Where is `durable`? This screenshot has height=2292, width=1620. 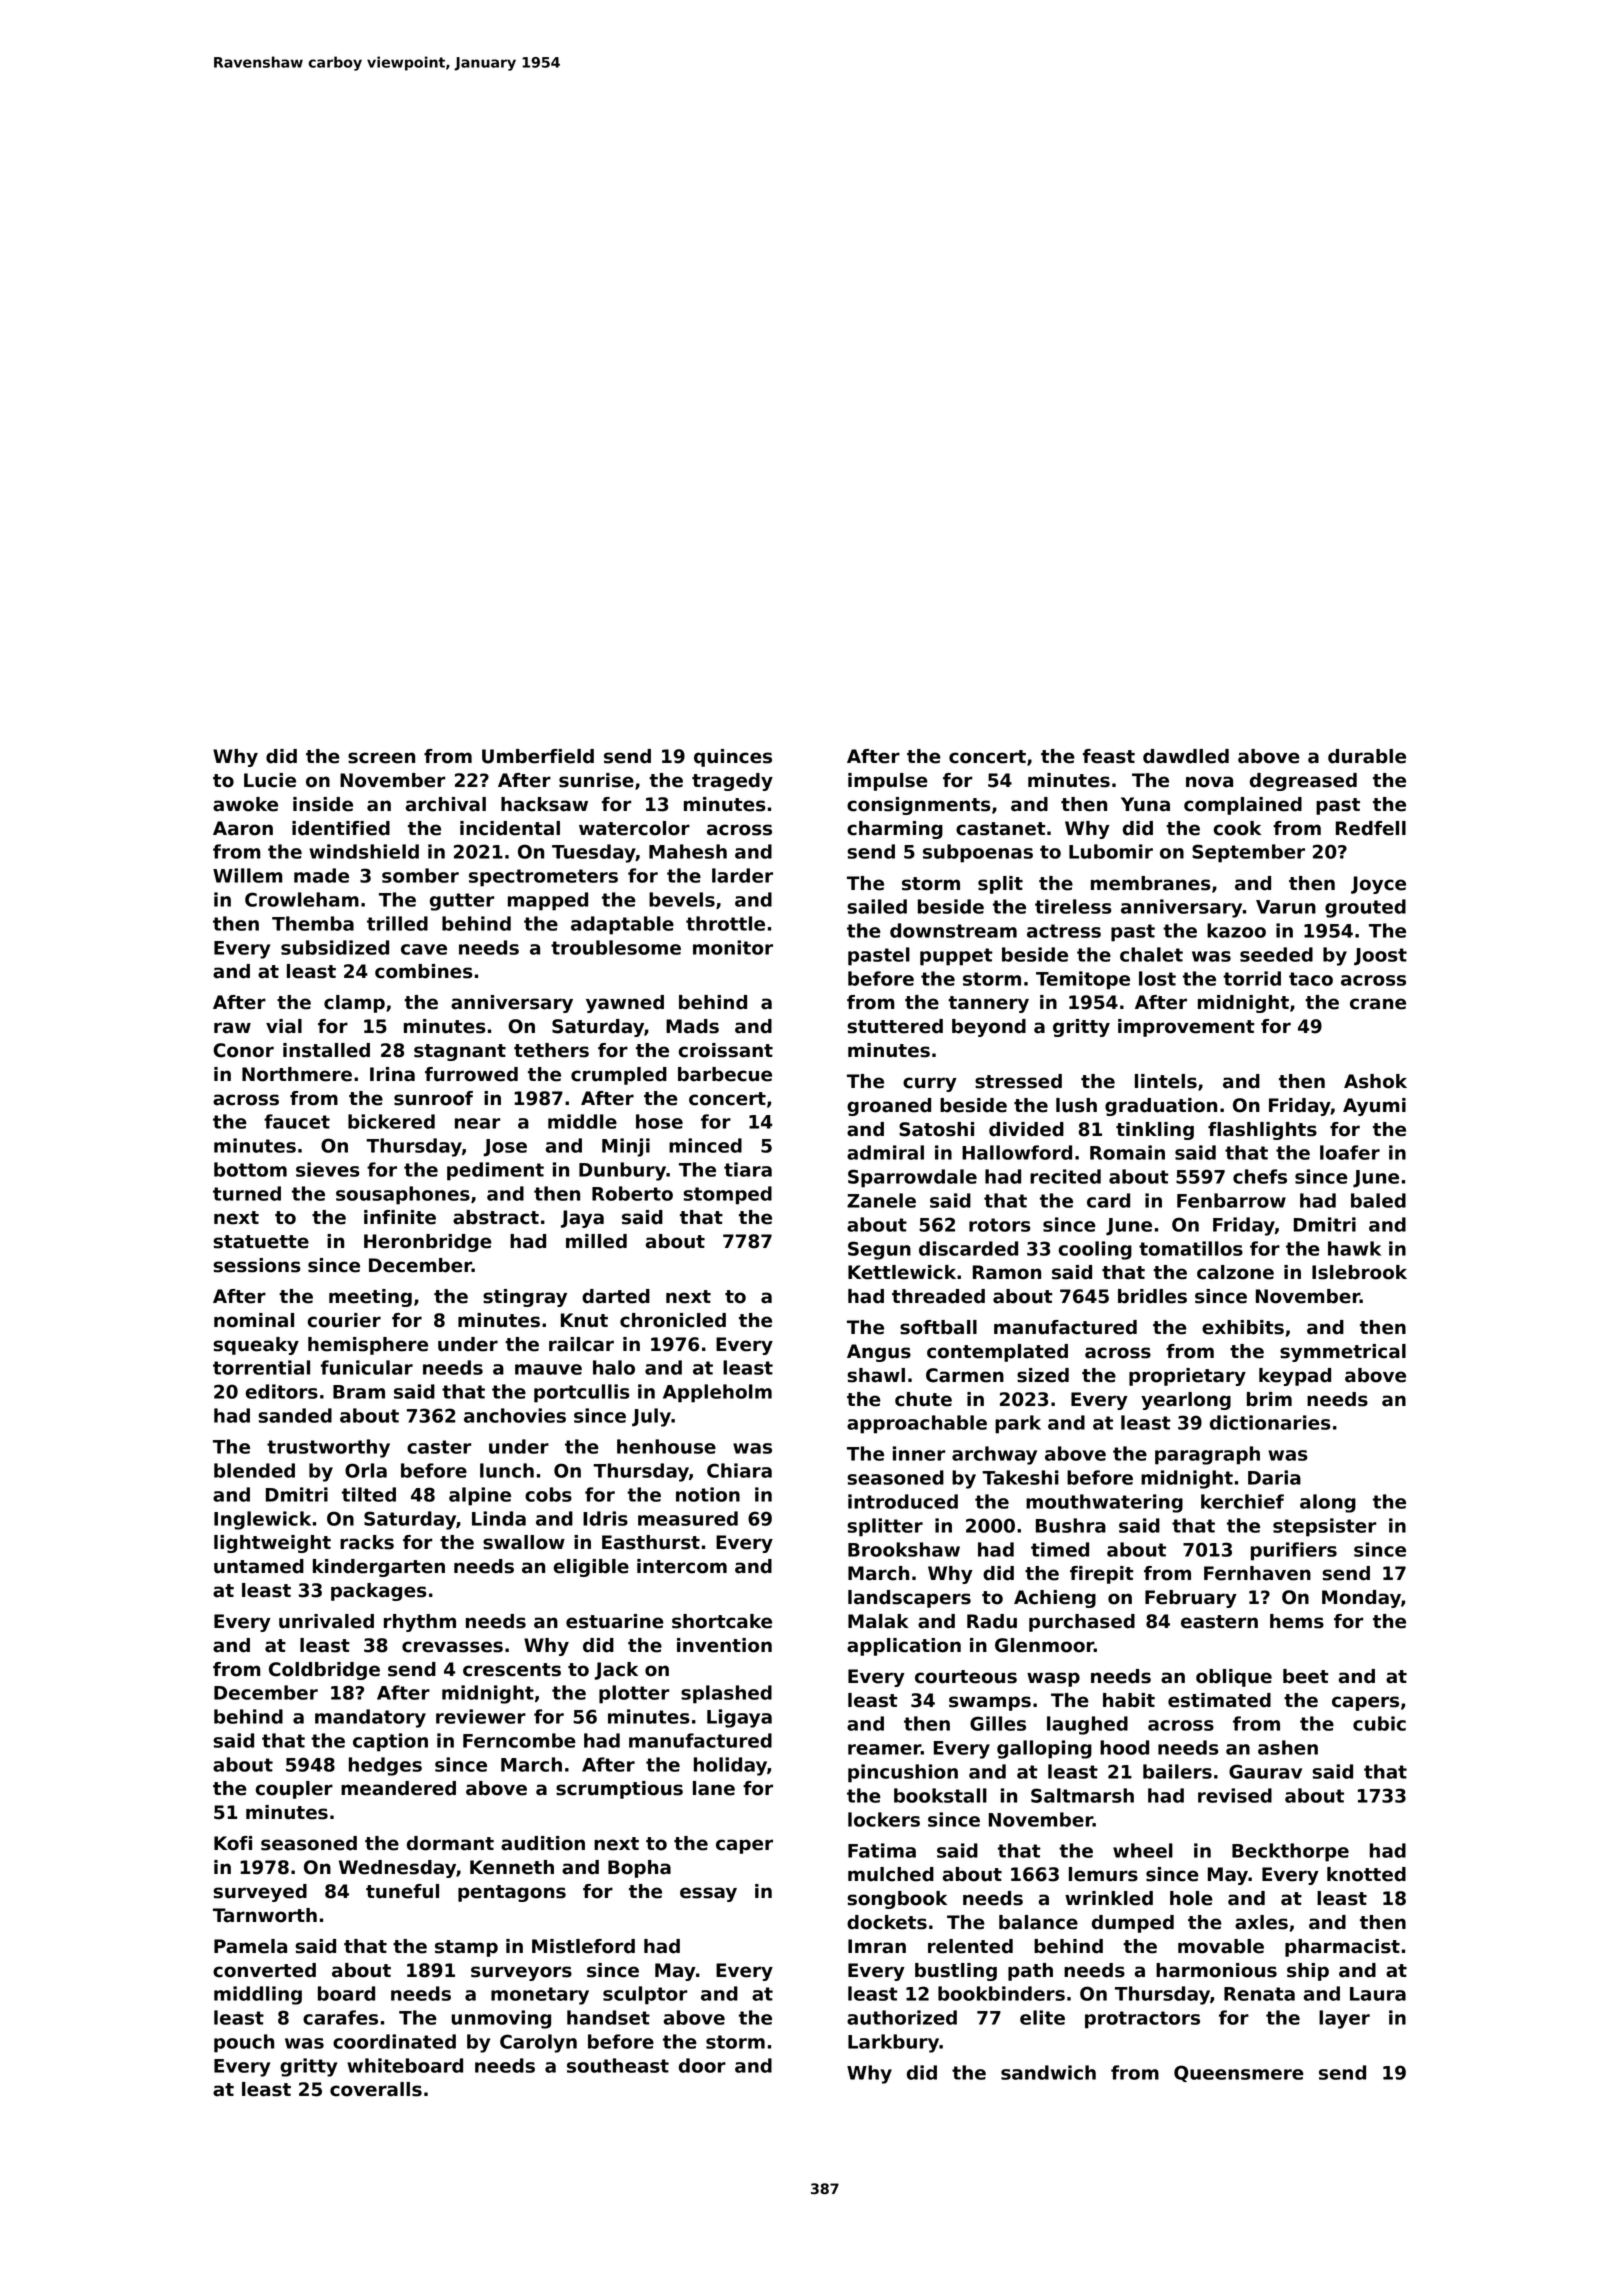 durable is located at coordinates (1367, 756).
